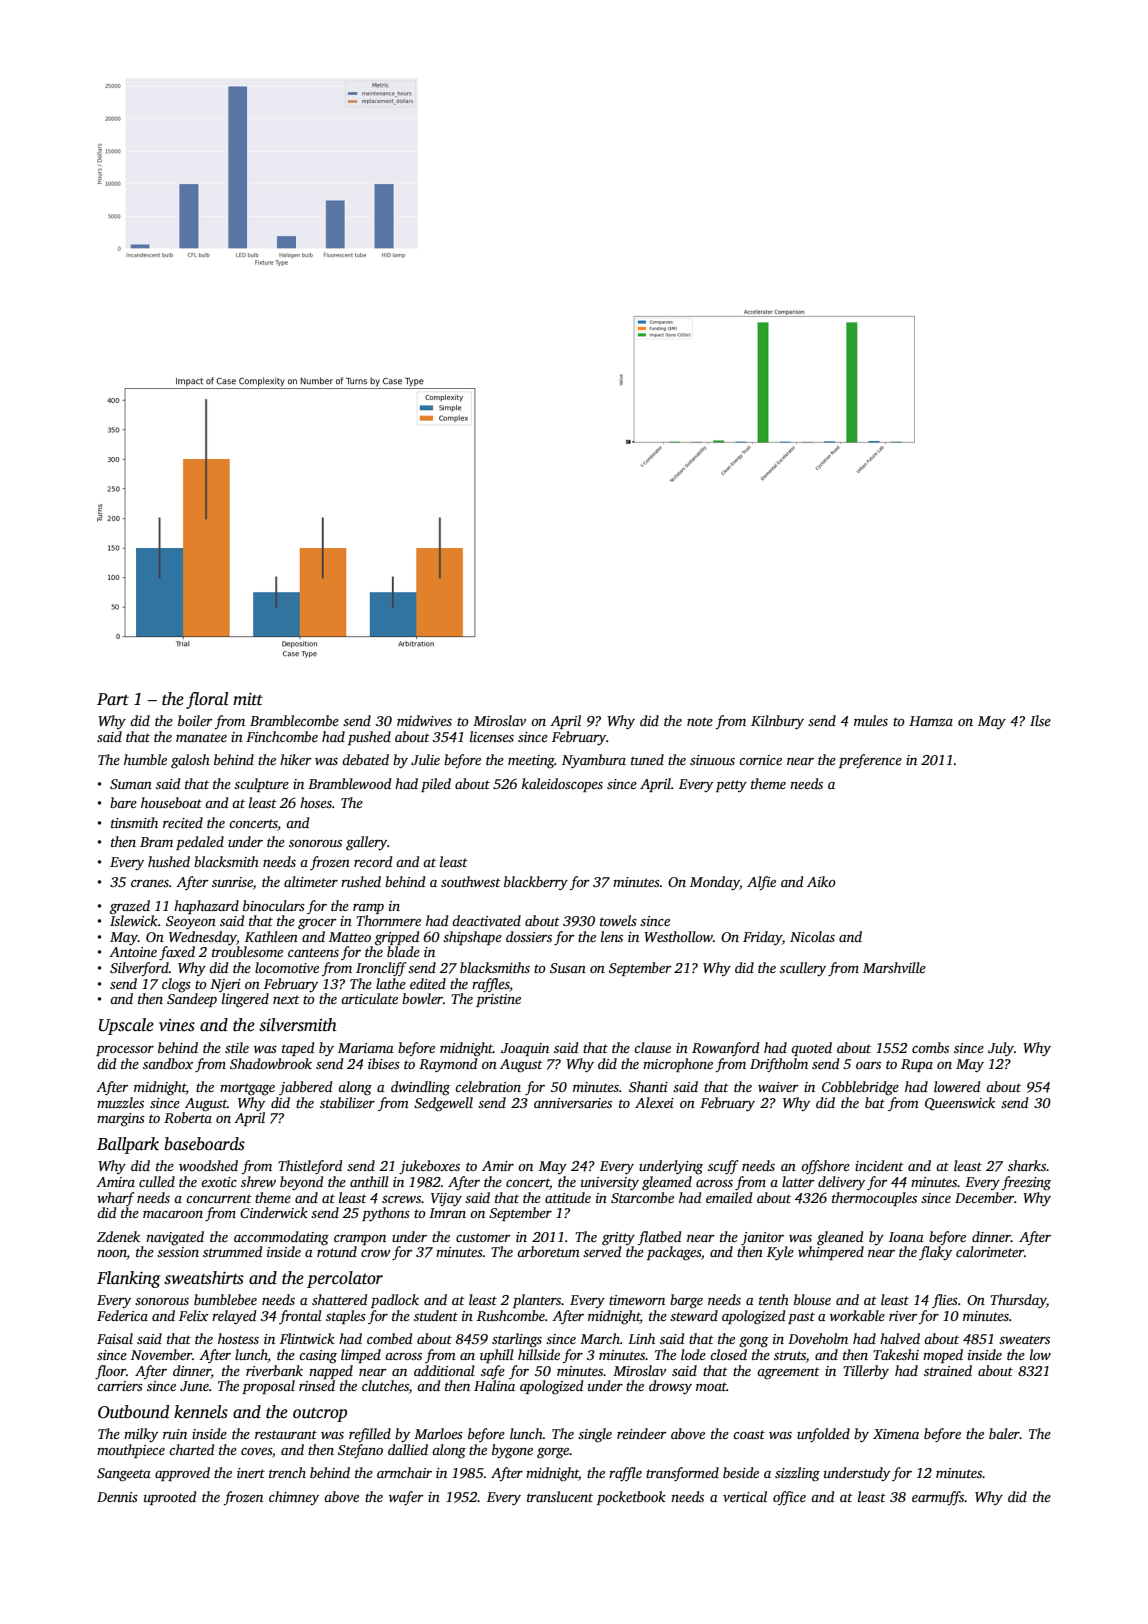 The image size is (1148, 1624). Describe the element at coordinates (388, 920) in the image. I see `Thornmere` at that location.
